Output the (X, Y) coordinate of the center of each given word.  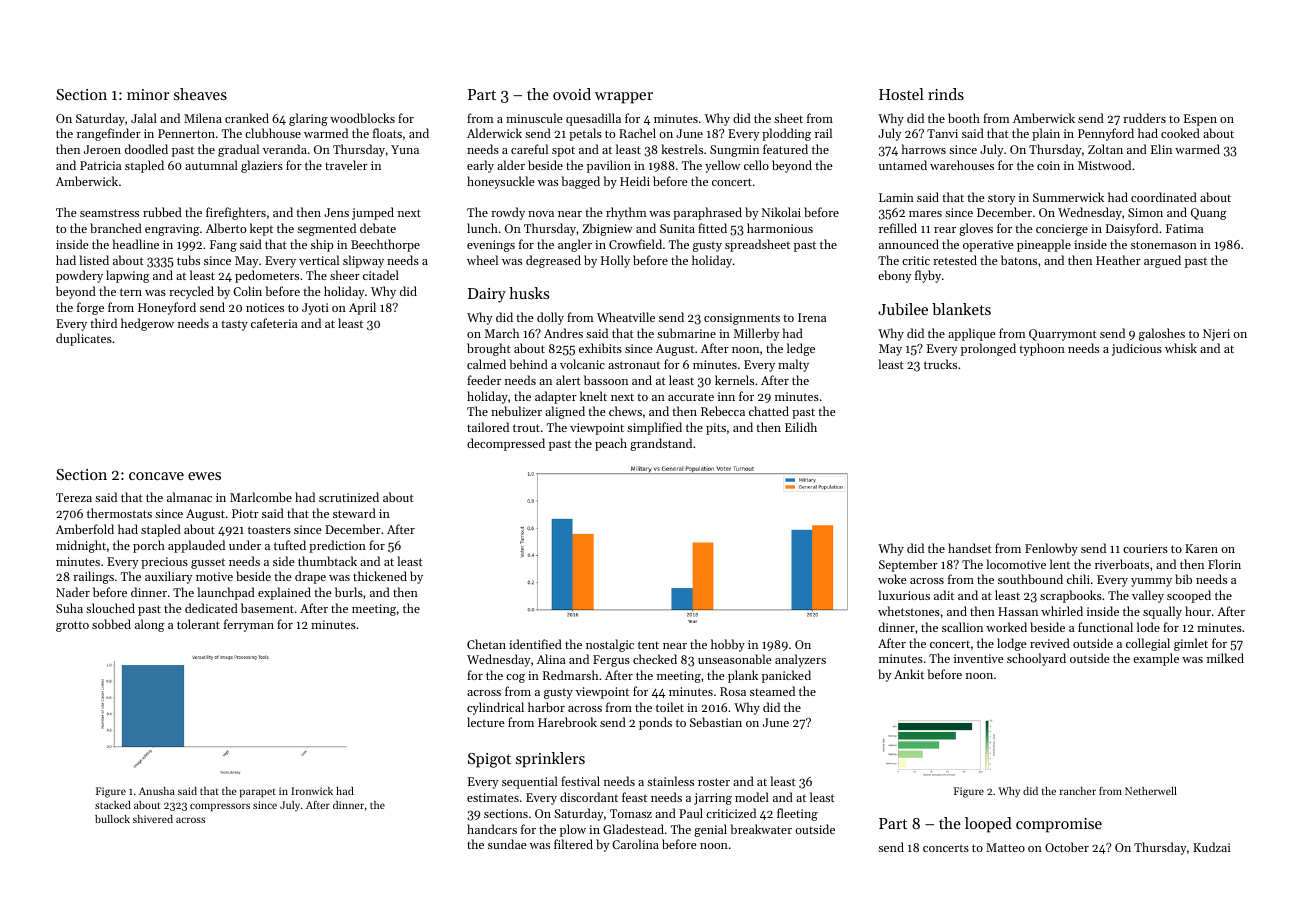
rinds (946, 94)
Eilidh (801, 427)
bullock (112, 819)
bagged (580, 182)
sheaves (200, 94)
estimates (493, 797)
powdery (79, 276)
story (1001, 199)
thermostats (119, 513)
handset (970, 548)
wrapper (624, 98)
